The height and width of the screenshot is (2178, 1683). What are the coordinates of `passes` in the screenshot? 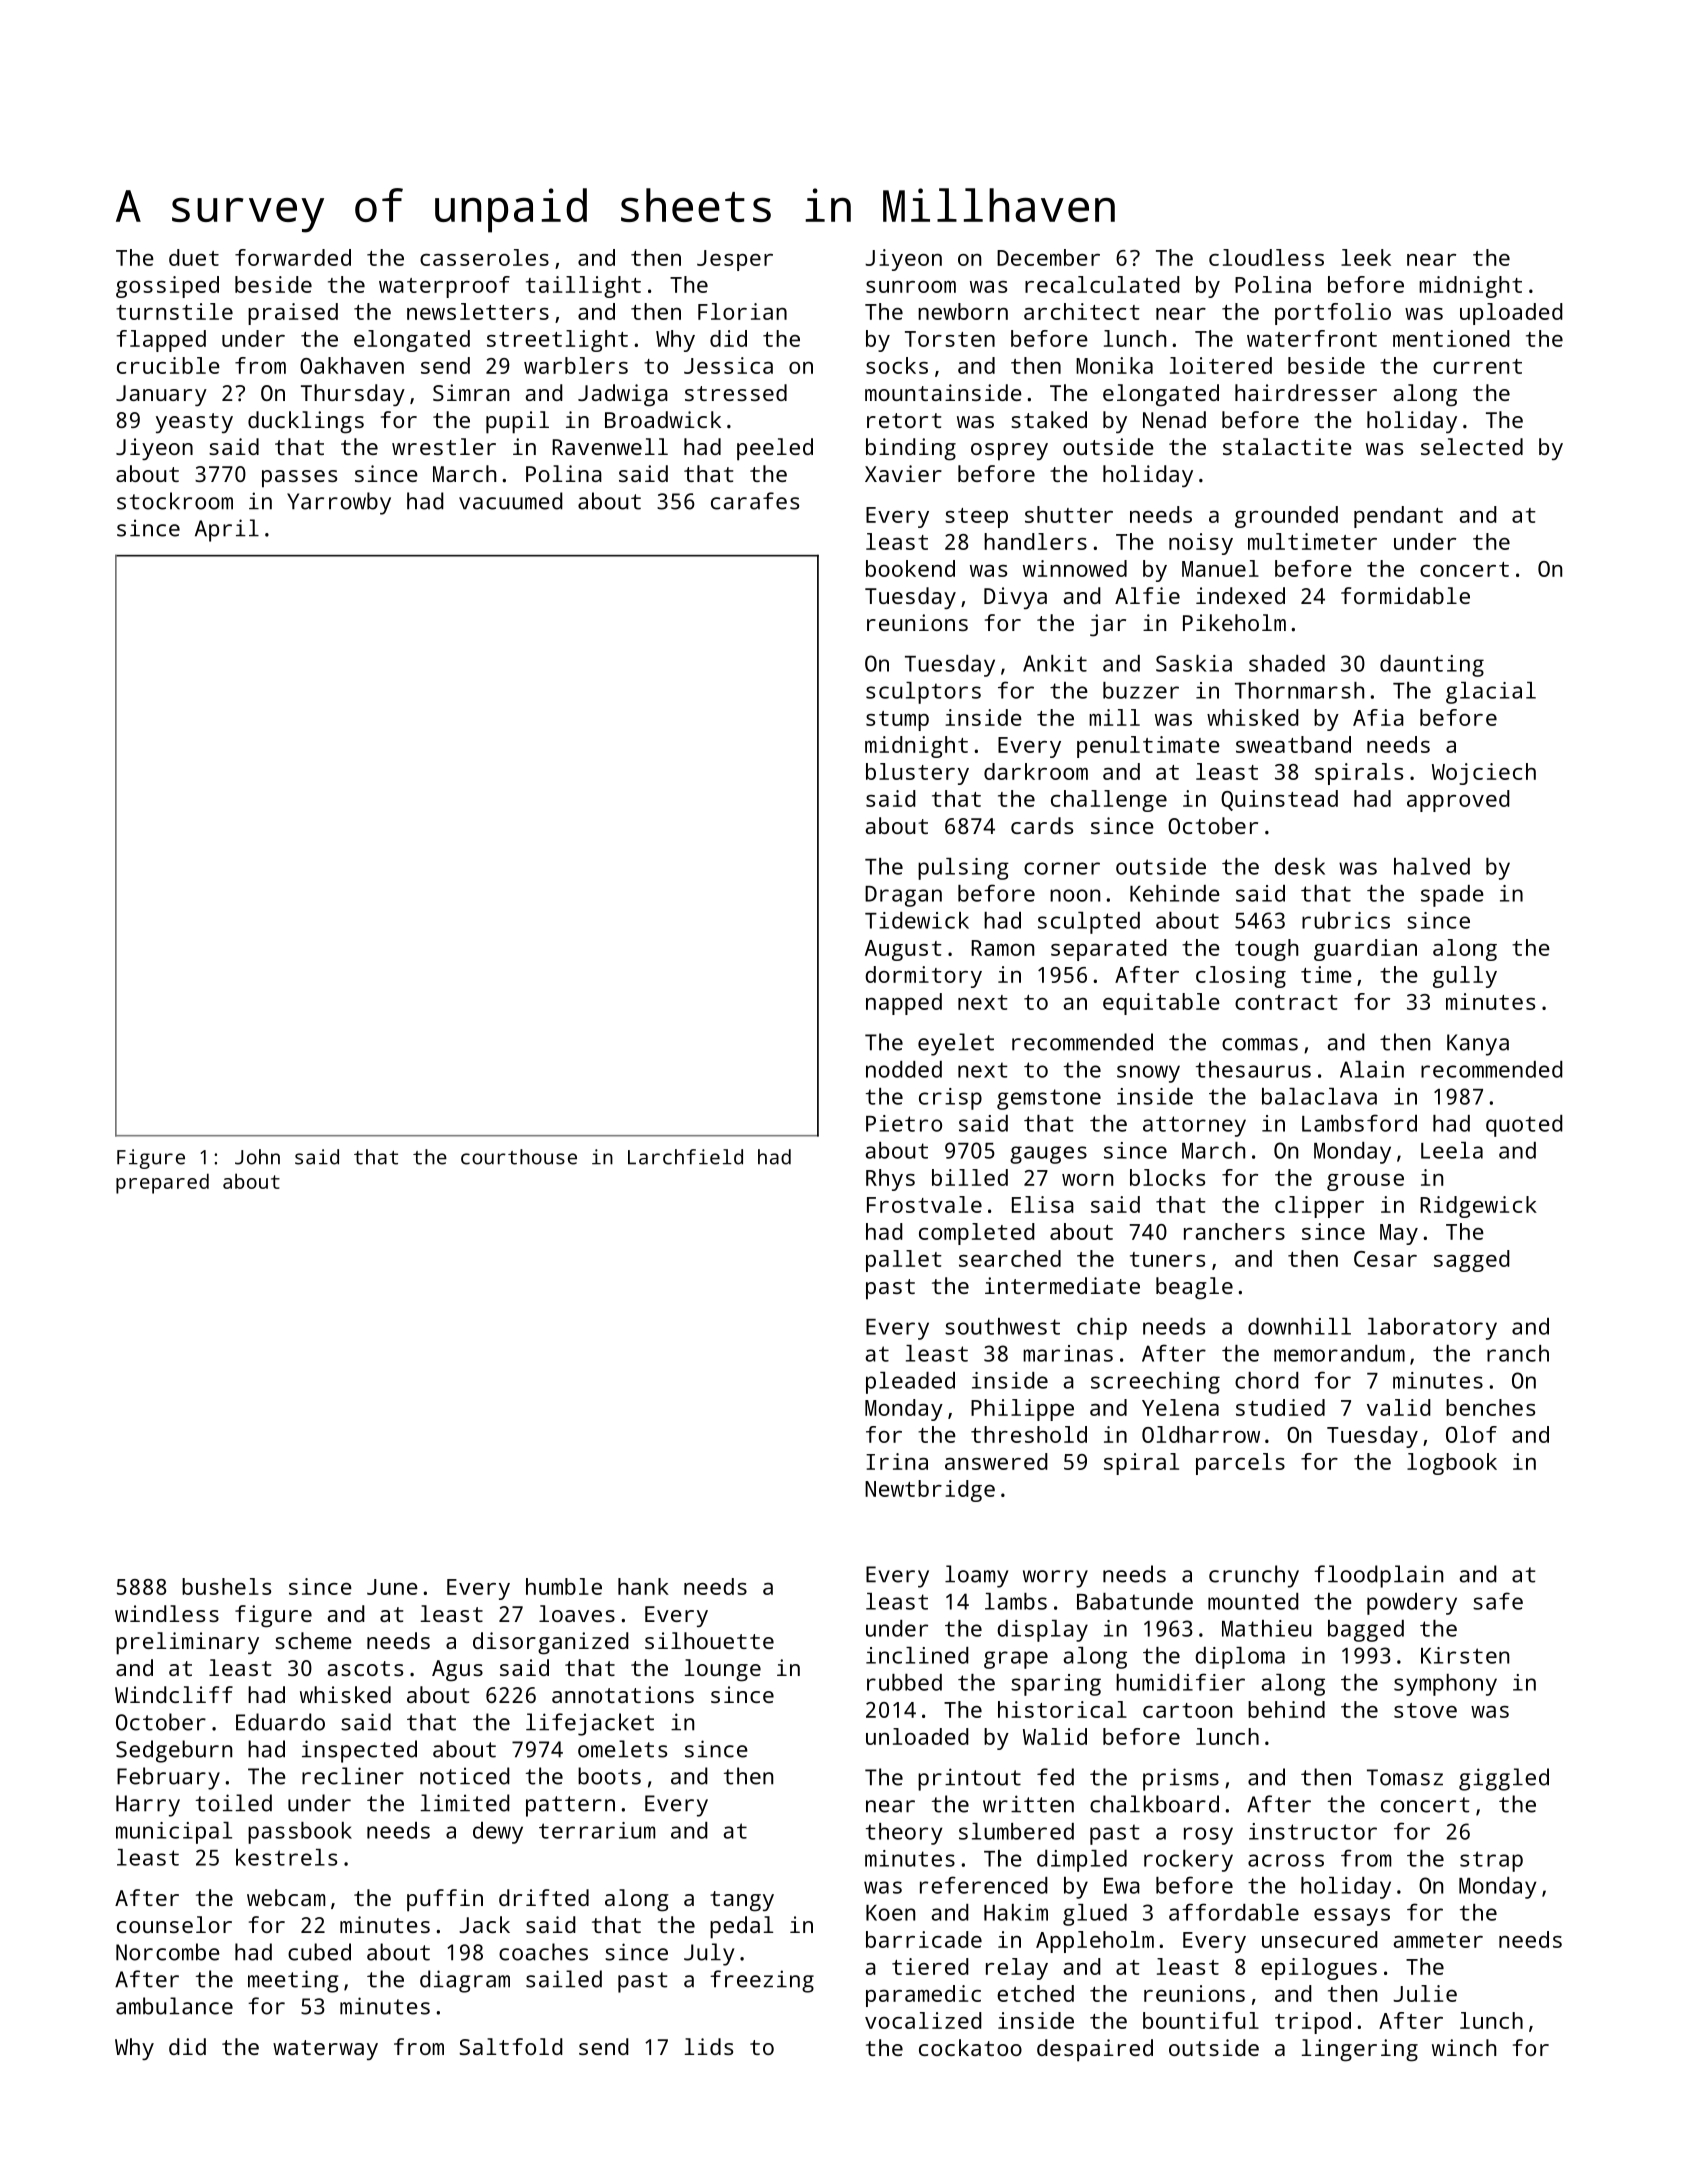 It's located at (299, 479).
